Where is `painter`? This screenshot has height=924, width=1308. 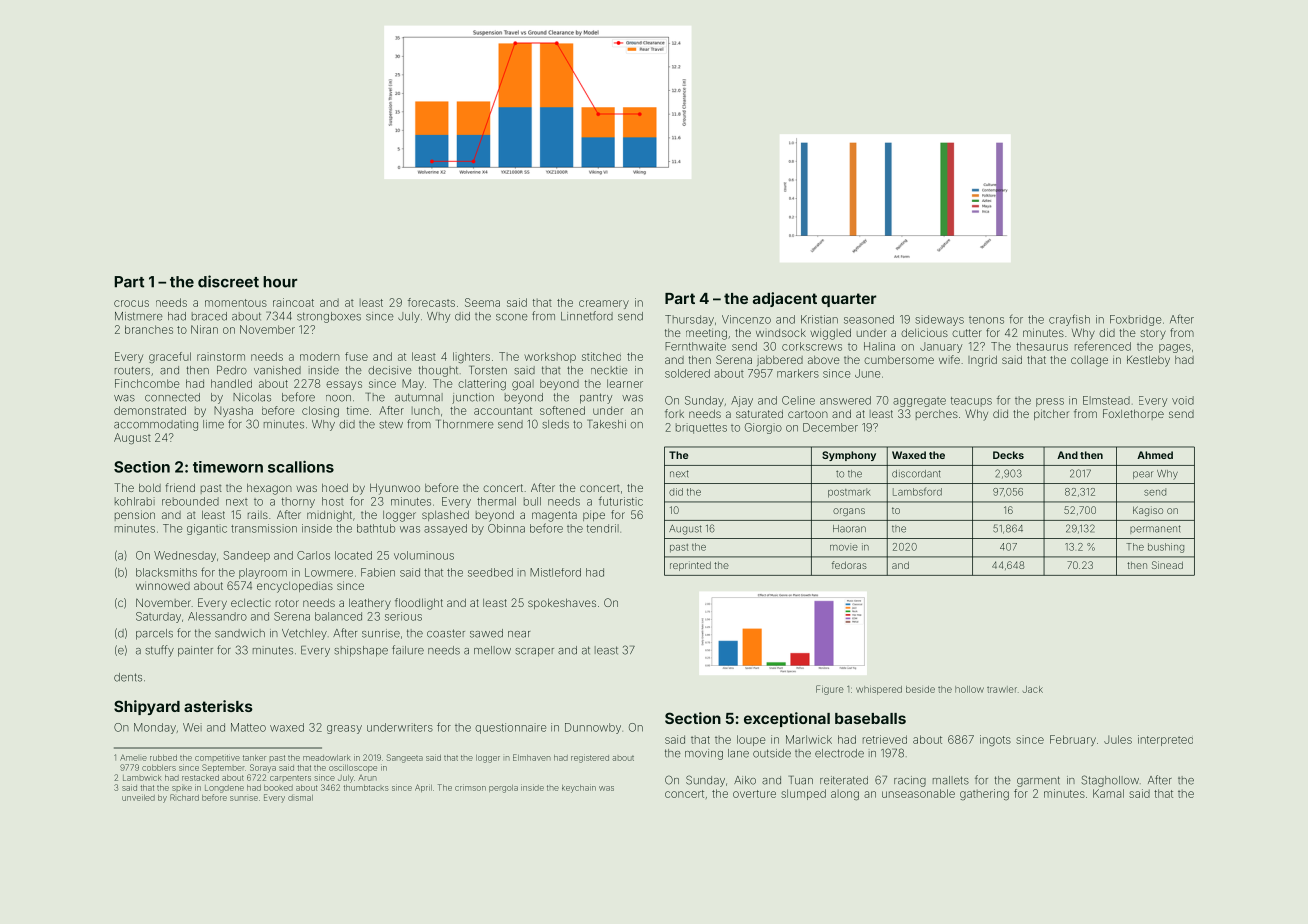 painter is located at coordinates (195, 651).
